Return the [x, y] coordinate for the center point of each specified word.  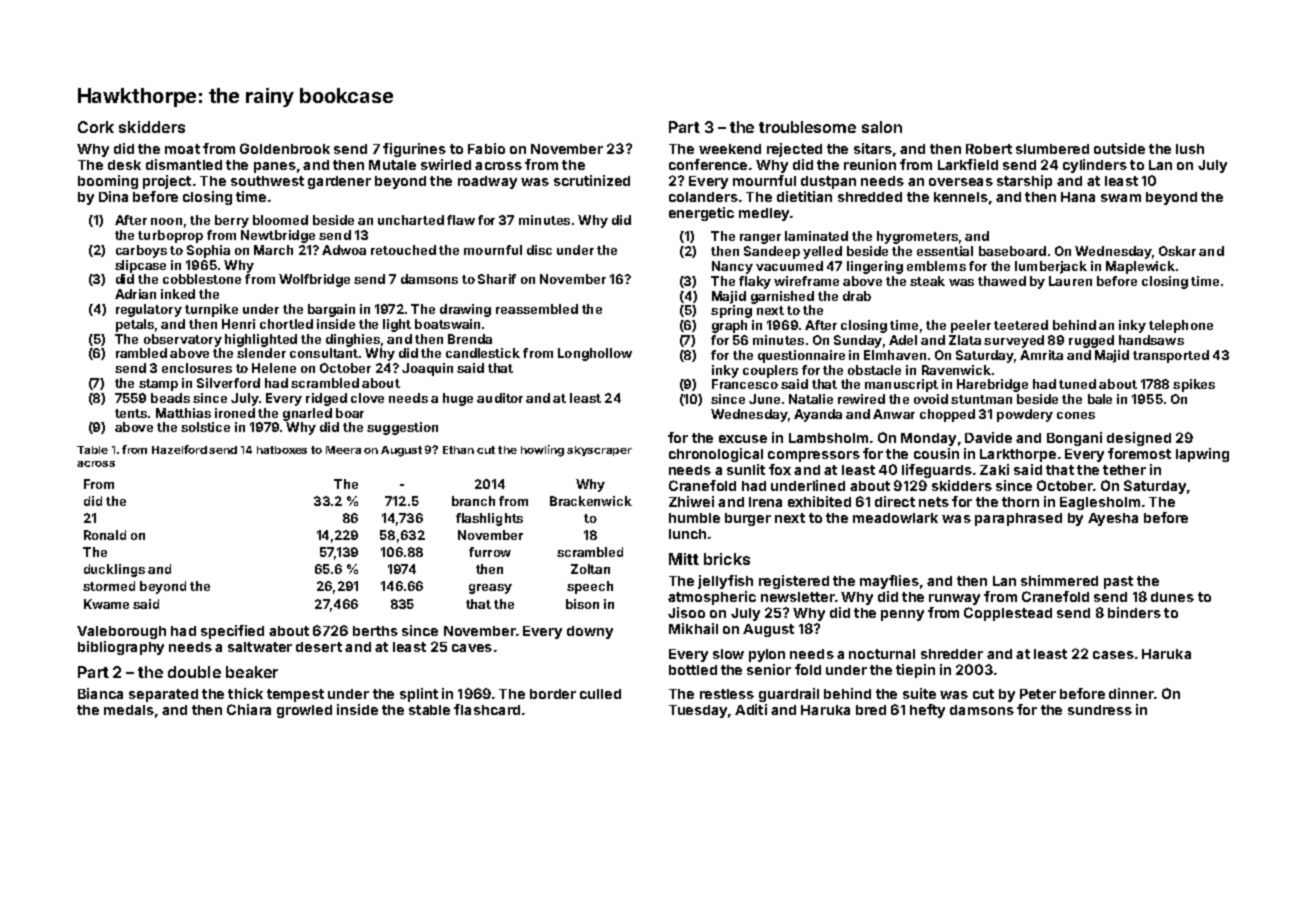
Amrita [1041, 355]
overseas [961, 182]
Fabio [486, 148]
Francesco [745, 384]
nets [934, 502]
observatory [183, 340]
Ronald [105, 535]
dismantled [184, 164]
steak [927, 281]
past [1118, 582]
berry [232, 221]
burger [748, 519]
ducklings [114, 570]
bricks [727, 559]
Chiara [249, 709]
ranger [760, 239]
